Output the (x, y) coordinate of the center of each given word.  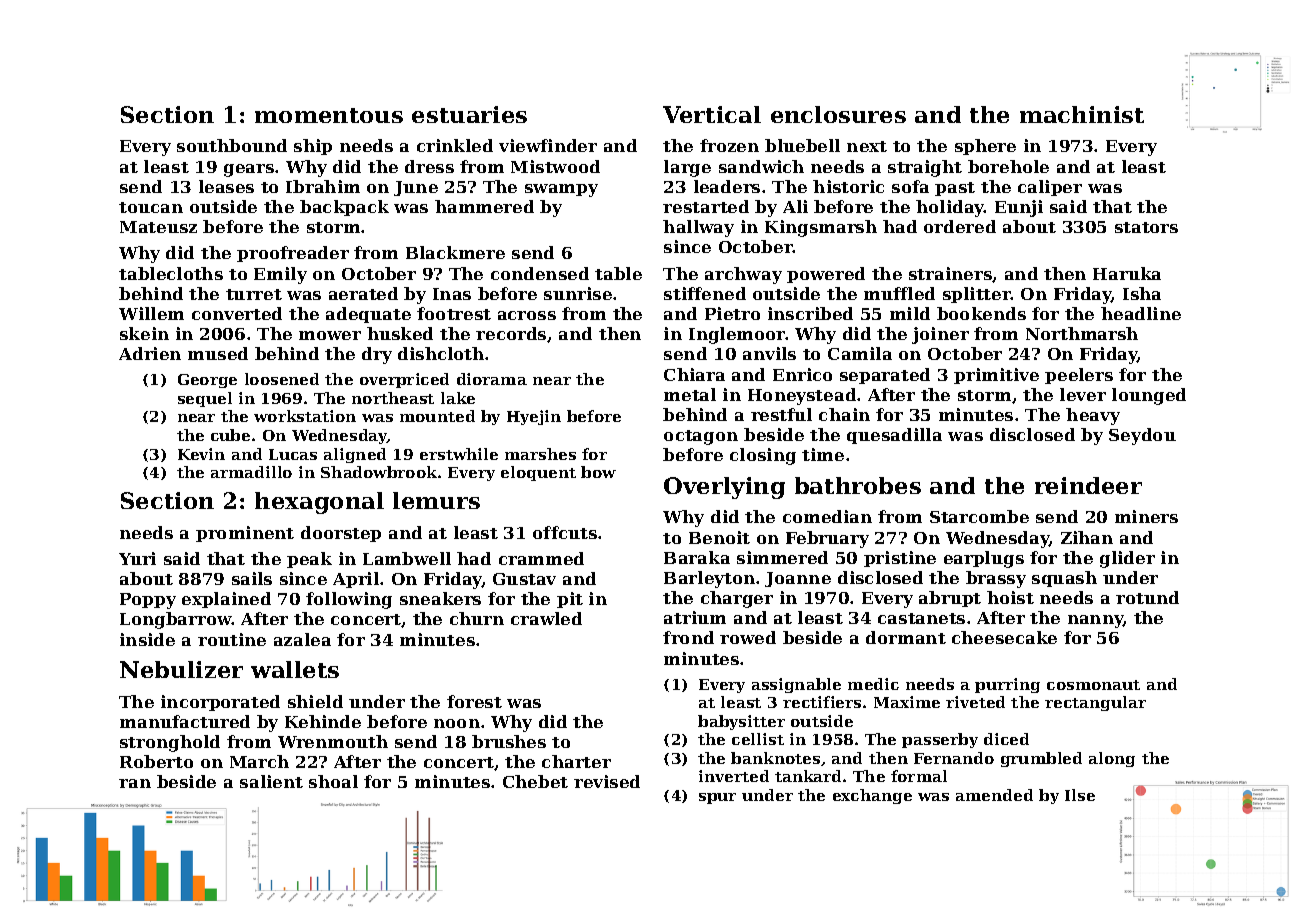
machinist (1082, 114)
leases (226, 186)
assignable (796, 685)
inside (147, 639)
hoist (1010, 597)
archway (743, 275)
